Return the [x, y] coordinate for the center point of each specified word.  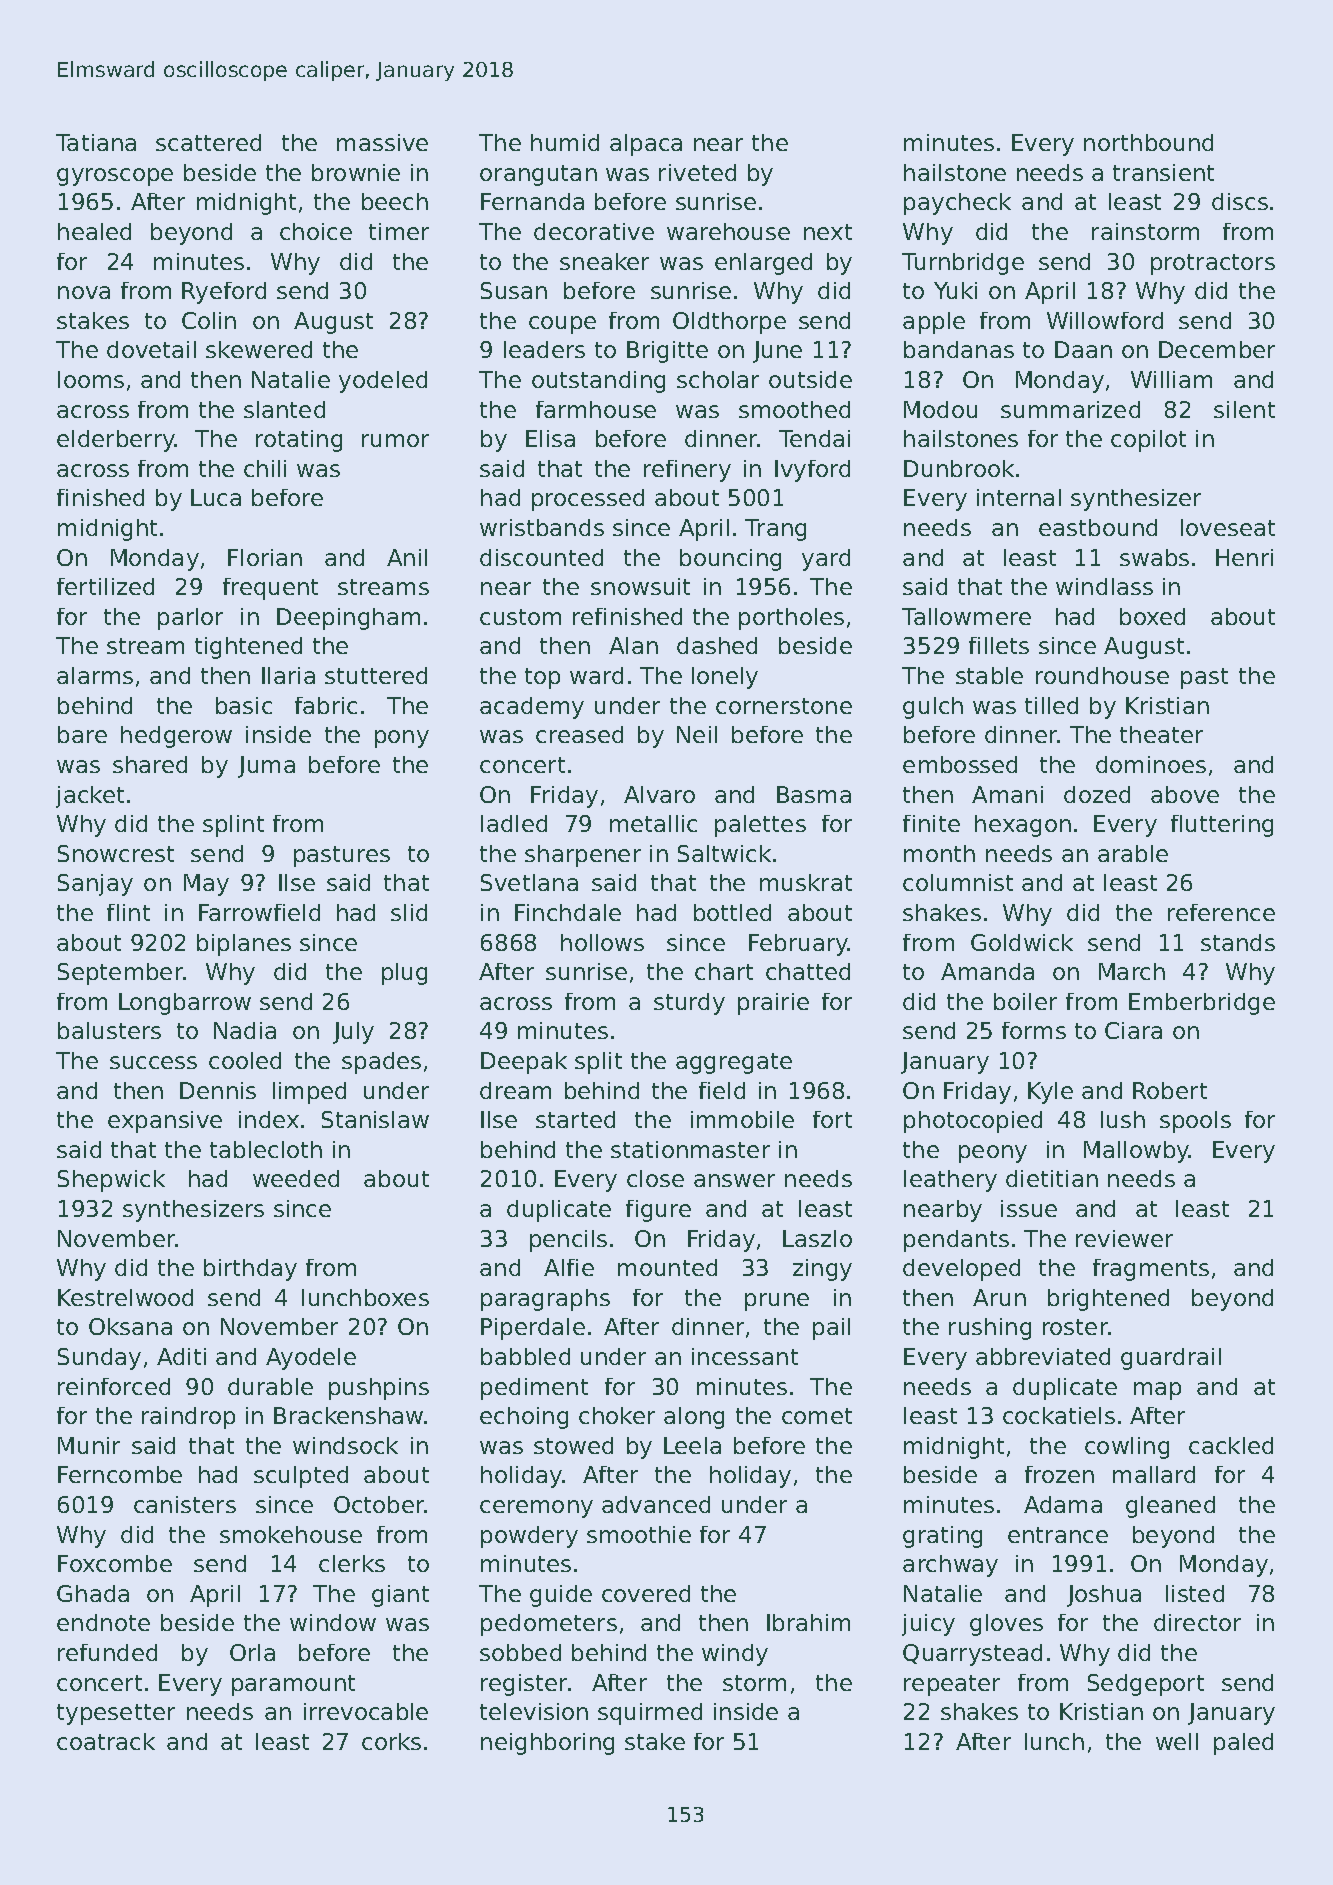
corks [391, 1741]
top [542, 678]
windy [735, 1655]
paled [1243, 1744]
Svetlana [529, 882]
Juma [266, 767]
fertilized [105, 586]
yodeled [383, 382]
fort [832, 1119]
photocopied [973, 1122]
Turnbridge [963, 264]
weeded [296, 1178]
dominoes [1151, 764]
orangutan [538, 175]
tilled [1051, 705]
